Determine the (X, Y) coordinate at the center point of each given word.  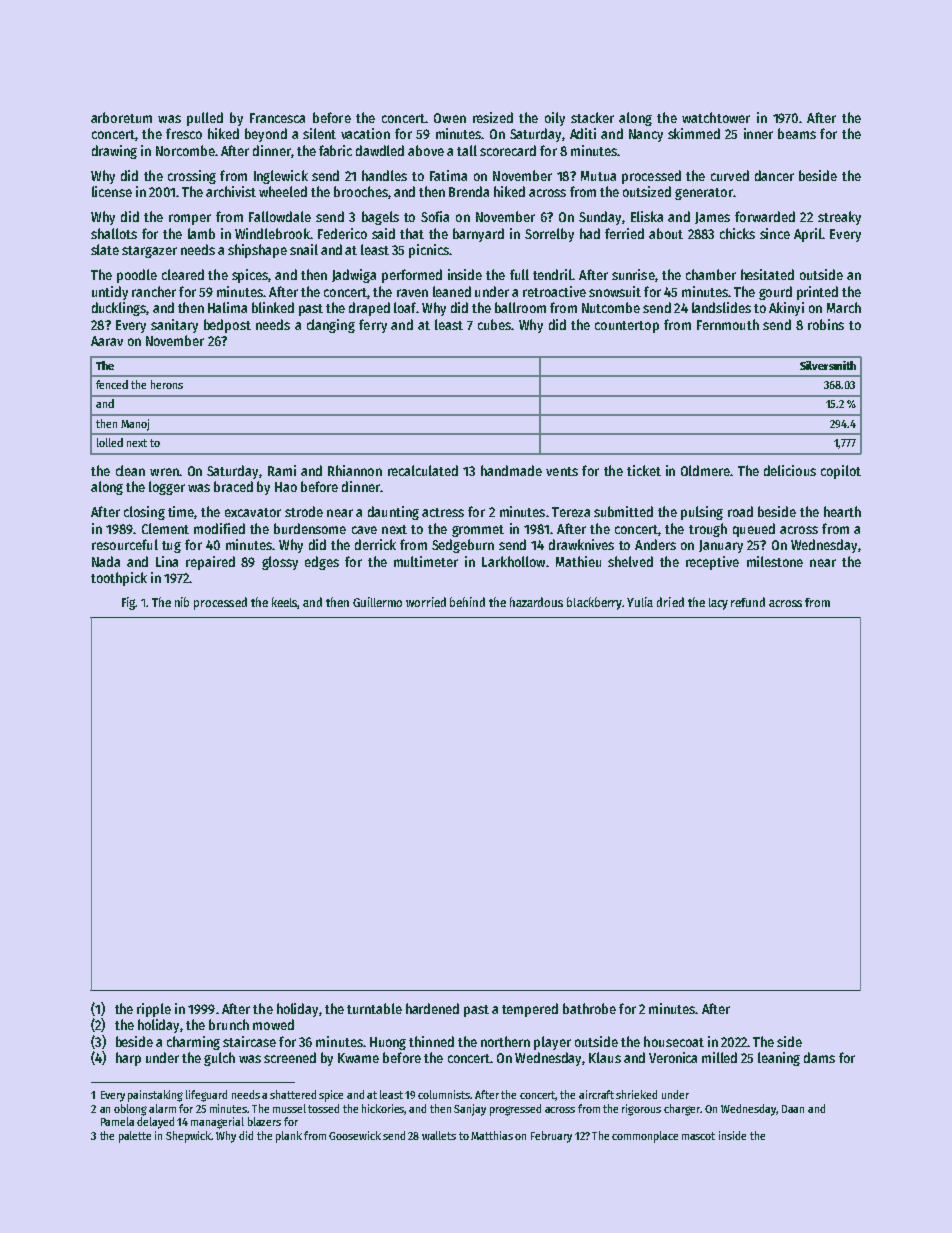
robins (826, 324)
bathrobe (589, 1008)
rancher (154, 291)
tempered (530, 1010)
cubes (494, 324)
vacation (365, 133)
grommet (478, 531)
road (740, 511)
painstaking (155, 1096)
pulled (205, 119)
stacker (592, 117)
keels (285, 603)
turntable (374, 1008)
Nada (106, 561)
